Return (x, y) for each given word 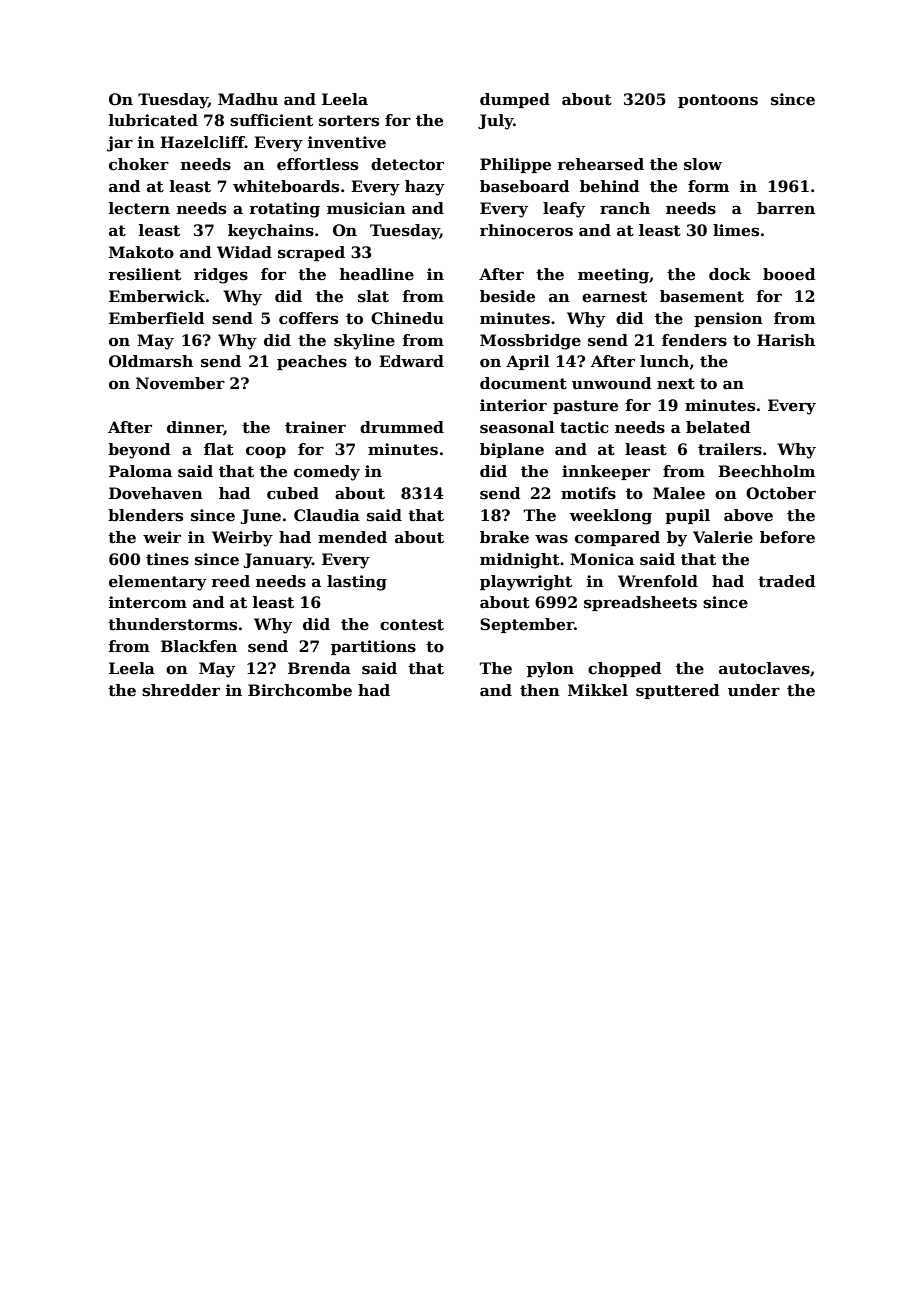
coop (266, 452)
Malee (679, 493)
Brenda (319, 668)
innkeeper (606, 472)
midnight (520, 561)
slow (703, 164)
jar (120, 144)
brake (504, 537)
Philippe (515, 165)
